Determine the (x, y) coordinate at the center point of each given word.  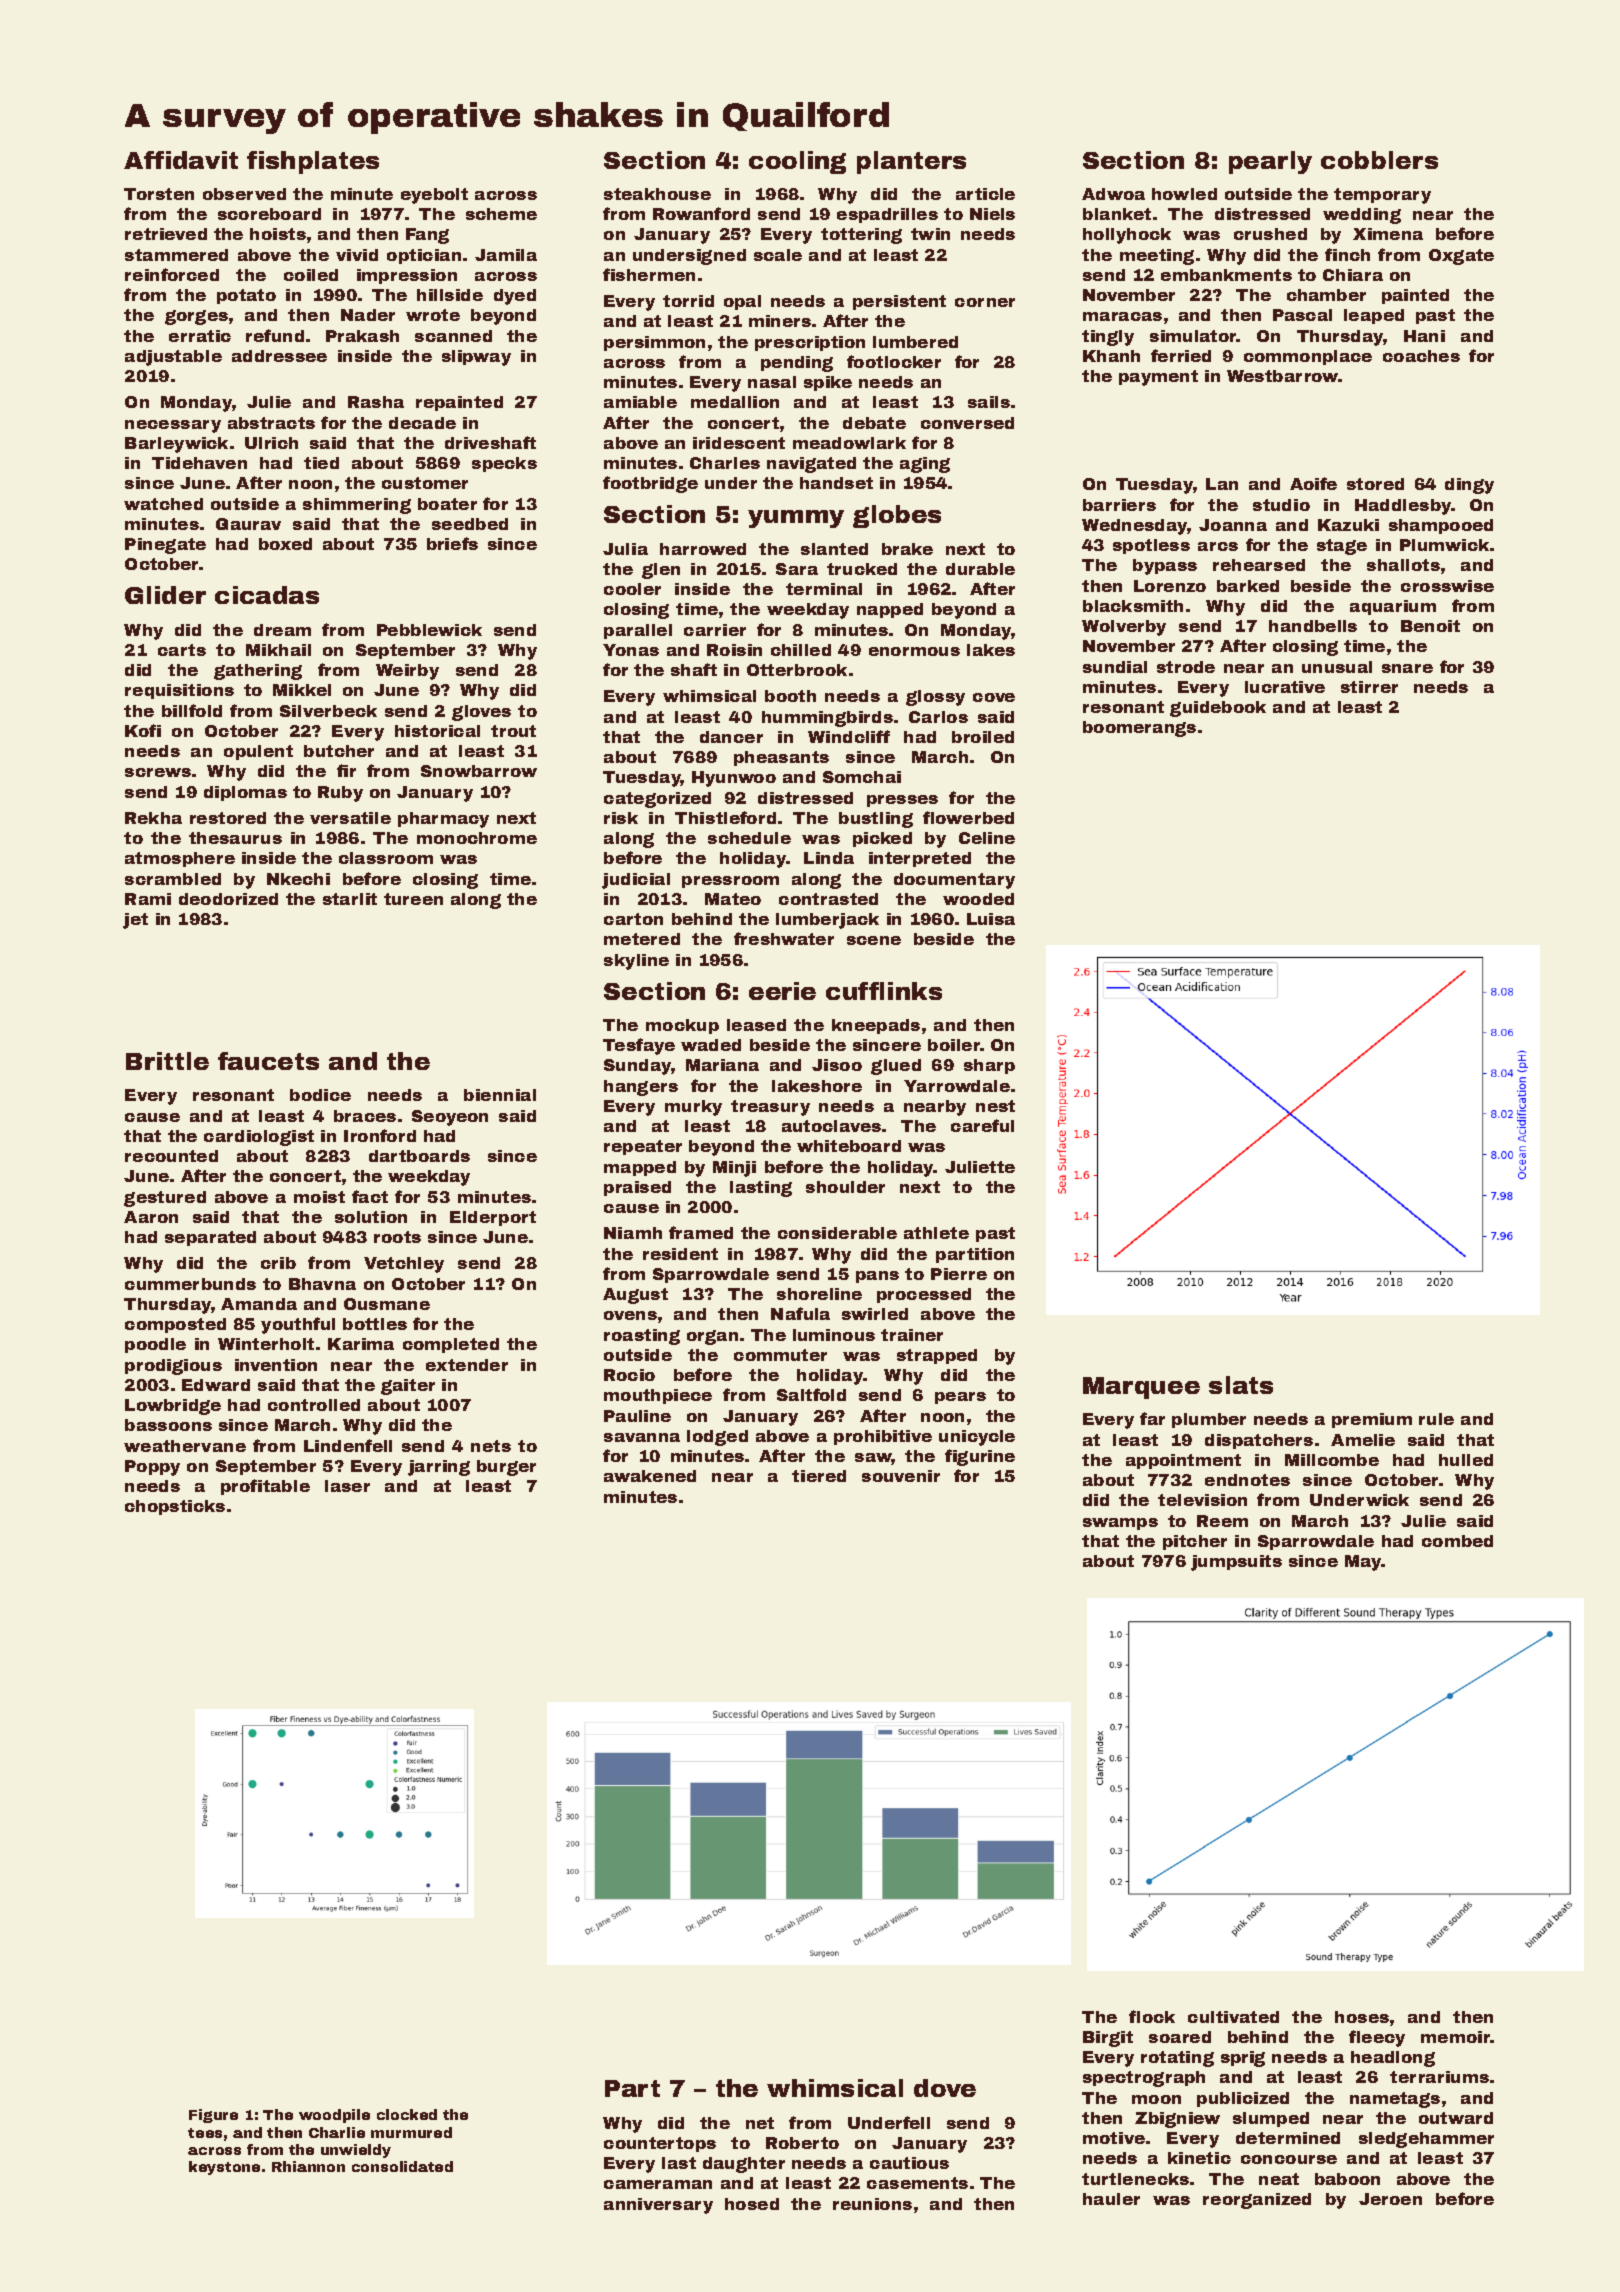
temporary (1382, 196)
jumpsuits (1236, 1563)
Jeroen (1390, 2199)
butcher (339, 751)
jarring (439, 1468)
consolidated (402, 2166)
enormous (914, 651)
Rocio (629, 1375)
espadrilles (887, 215)
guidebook (1218, 709)
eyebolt (434, 196)
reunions (872, 2204)
